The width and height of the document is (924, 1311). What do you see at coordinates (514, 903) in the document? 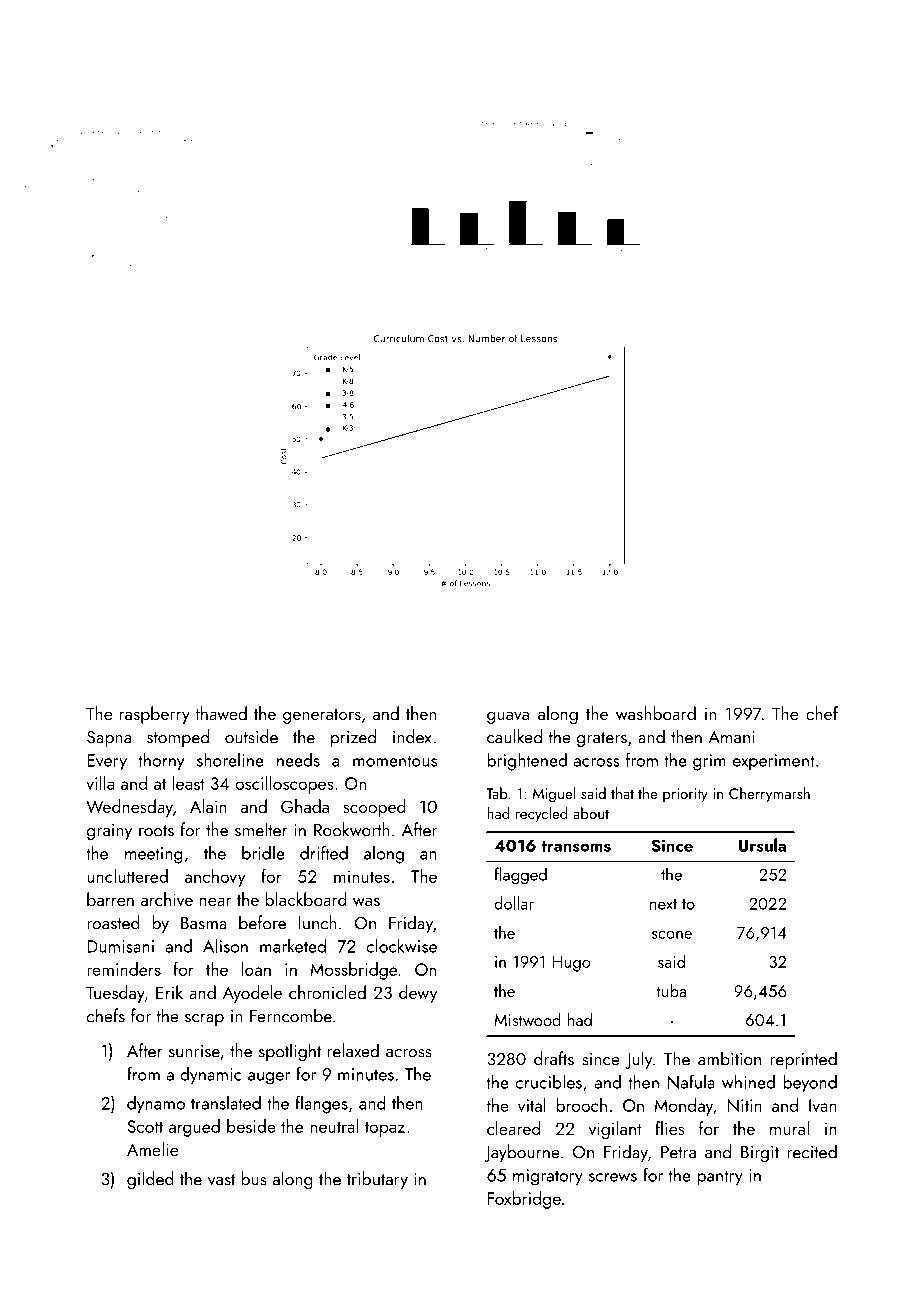
I see `dollar` at bounding box center [514, 903].
